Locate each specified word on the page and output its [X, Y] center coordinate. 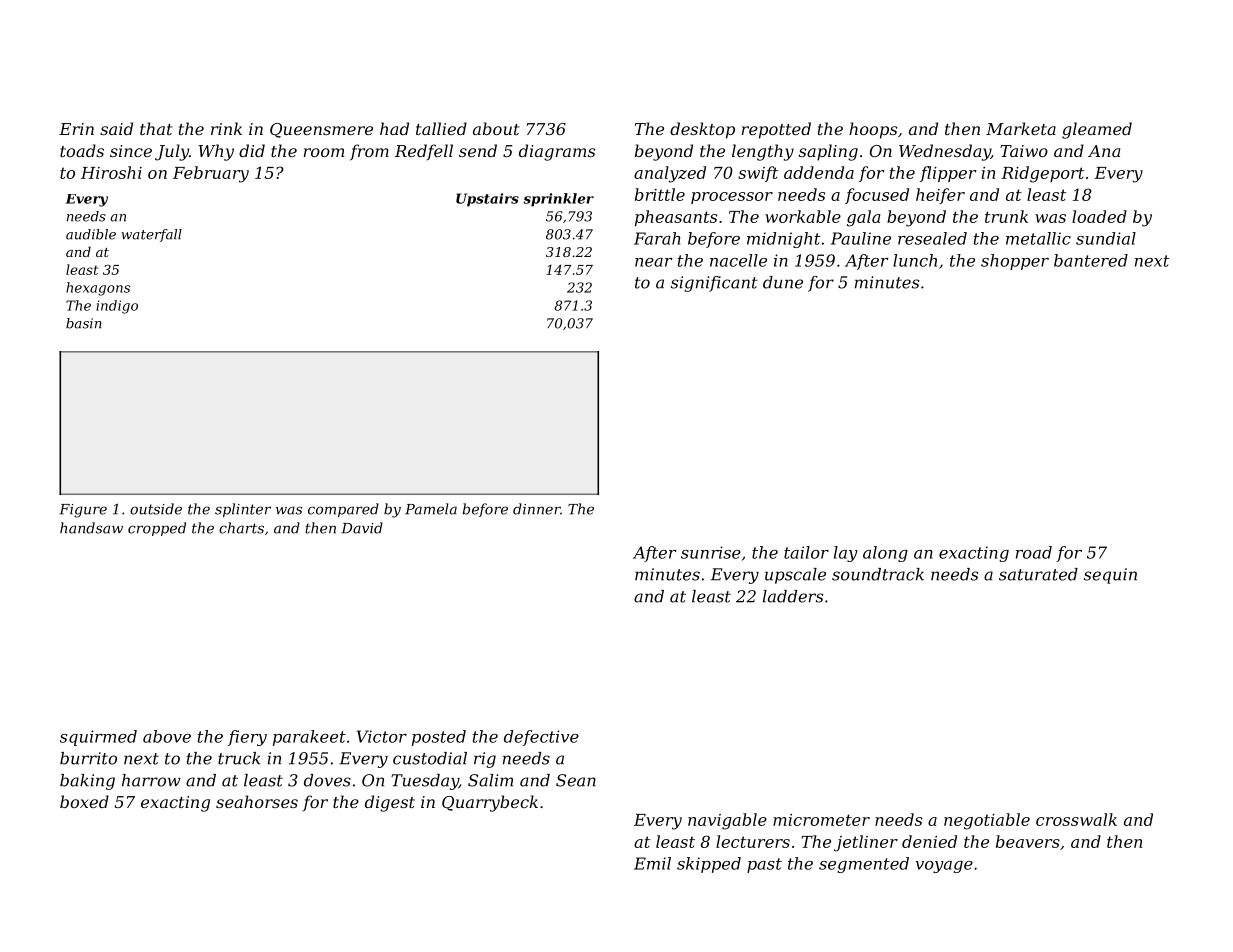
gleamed [1097, 130]
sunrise [711, 552]
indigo [117, 307]
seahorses [257, 801]
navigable [727, 821]
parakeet [309, 738]
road [1034, 552]
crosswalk [1076, 819]
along [885, 554]
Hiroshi [111, 172]
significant [714, 284]
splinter [243, 510]
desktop [702, 130]
